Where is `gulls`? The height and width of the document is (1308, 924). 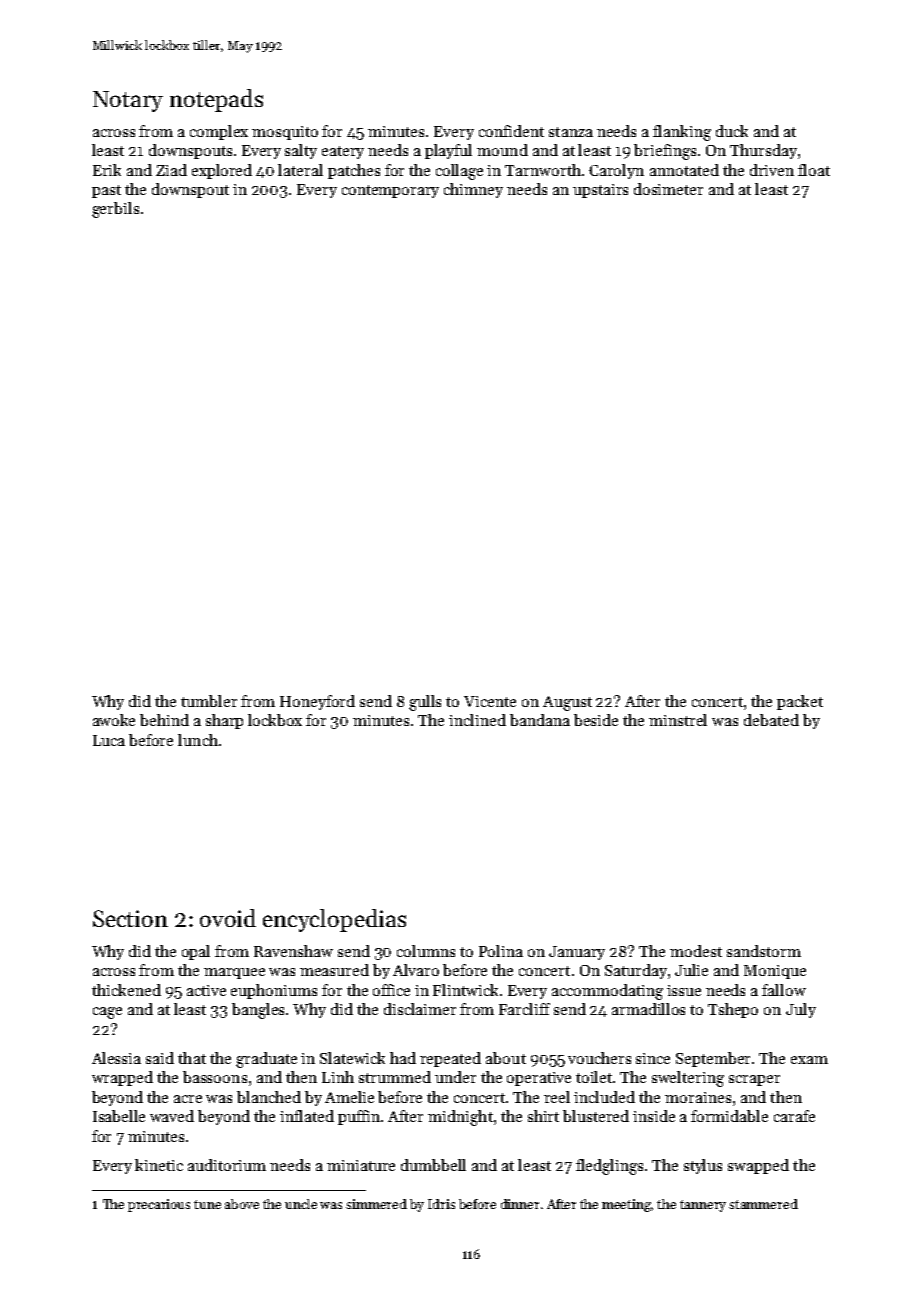 gulls is located at coordinates (425, 703).
